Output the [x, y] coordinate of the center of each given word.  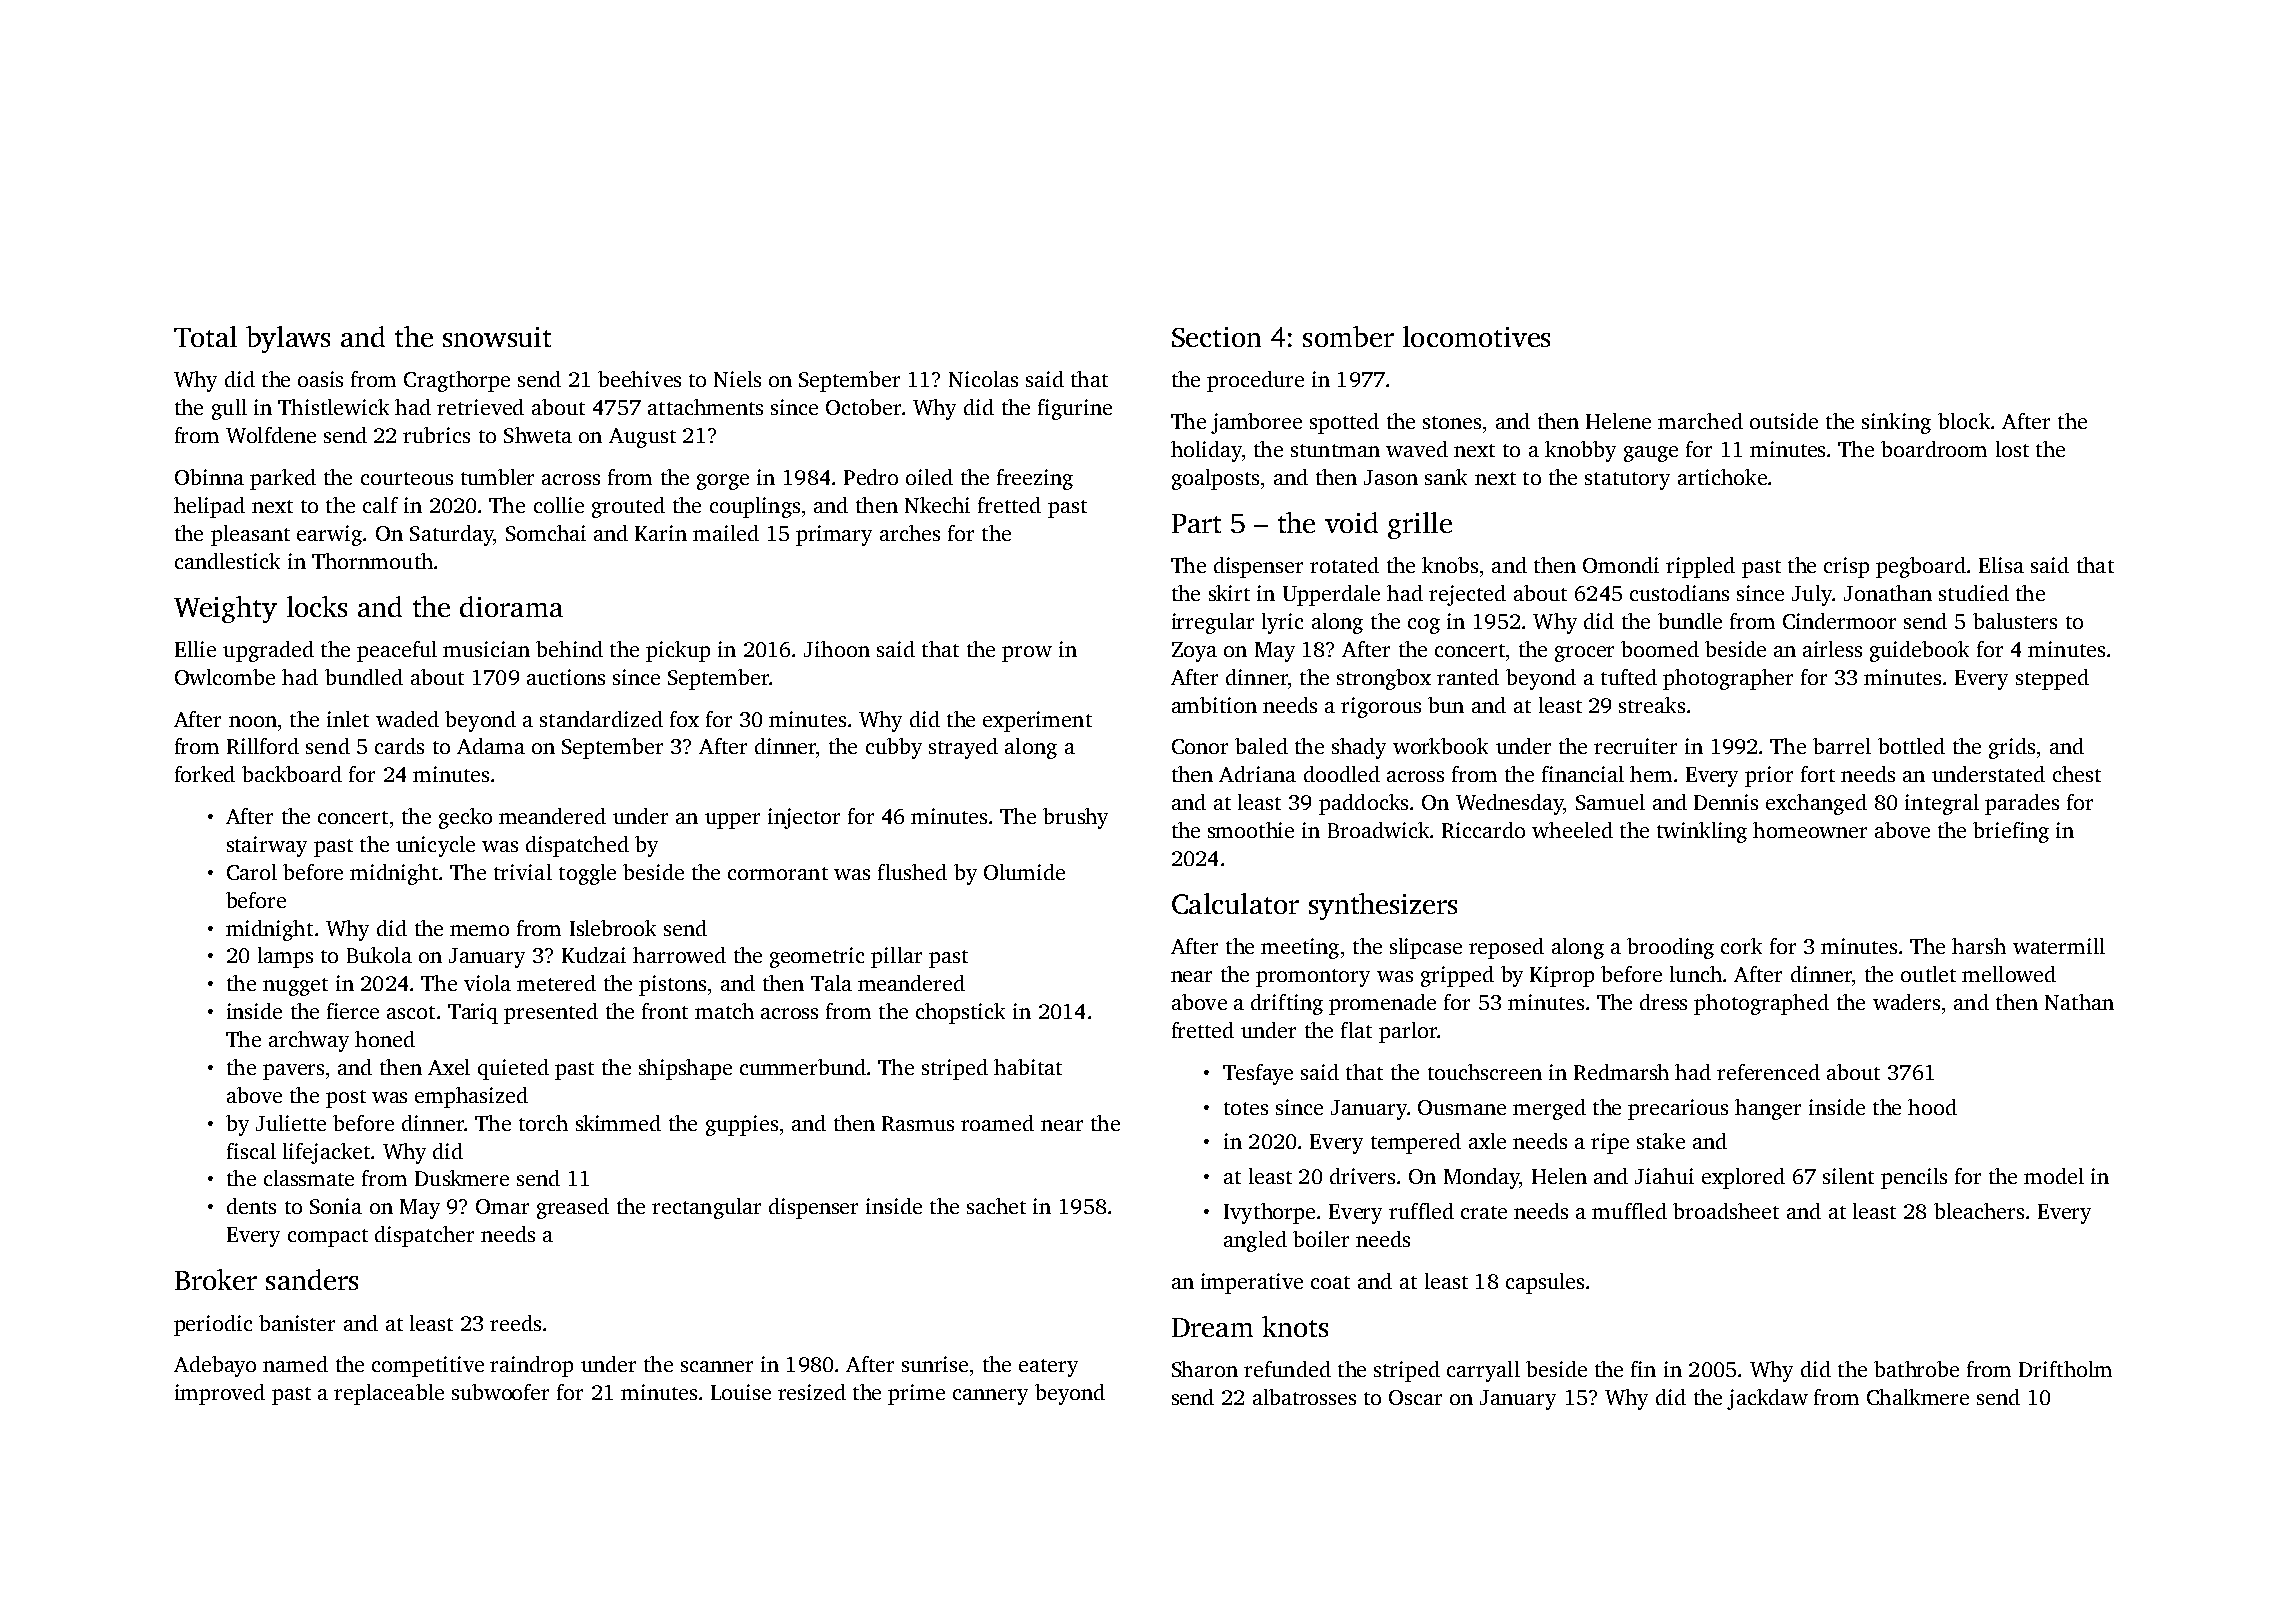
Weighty [225, 609]
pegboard [1921, 567]
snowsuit [497, 337]
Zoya [1194, 652]
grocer [1584, 654]
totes [1246, 1108]
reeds [515, 1323]
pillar [896, 957]
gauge [1651, 454]
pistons [672, 985]
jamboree [1256, 423]
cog [1424, 626]
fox [684, 719]
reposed [1506, 948]
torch [543, 1123]
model [2054, 1176]
